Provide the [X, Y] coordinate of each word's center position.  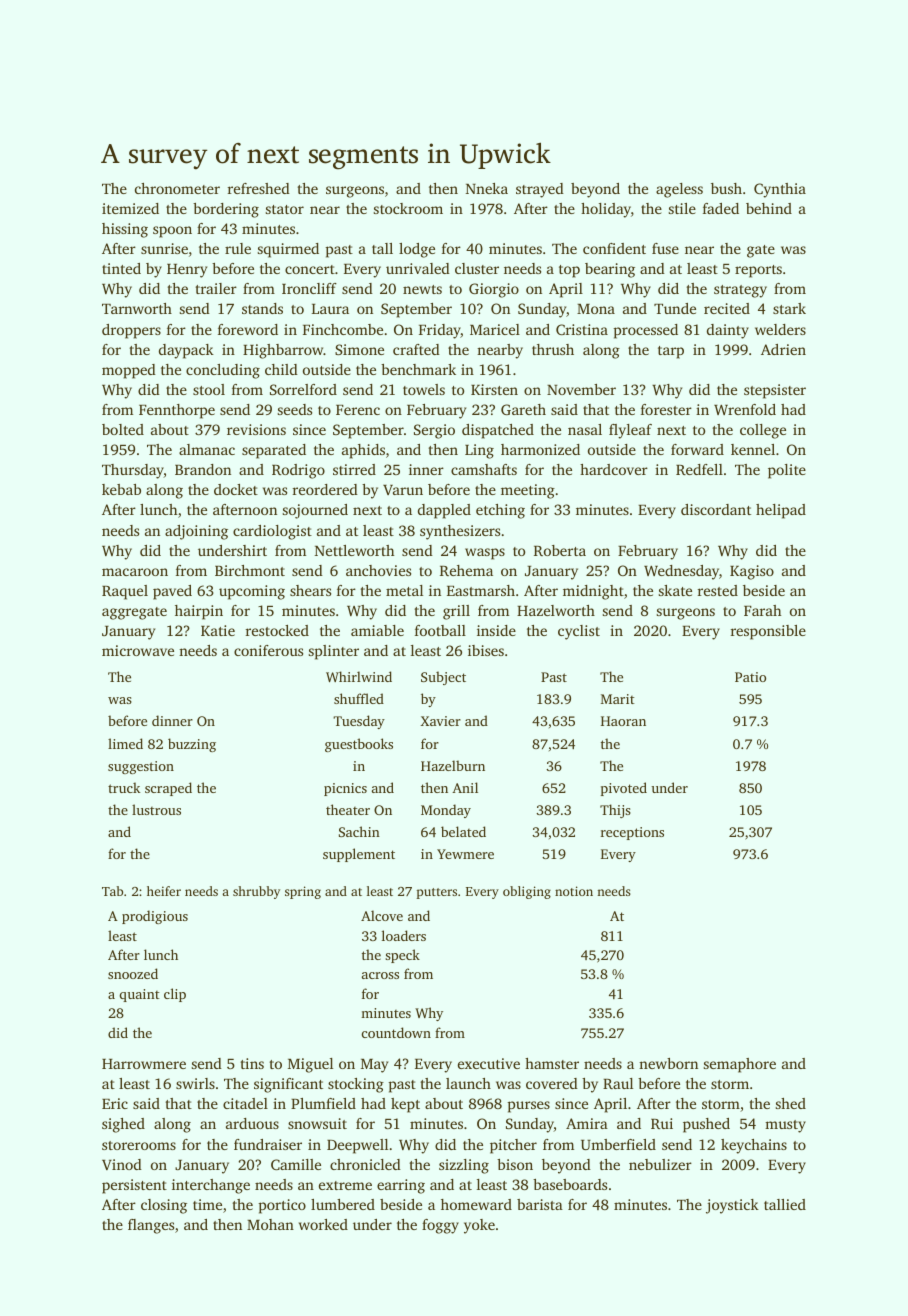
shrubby [256, 892]
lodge [417, 250]
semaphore [740, 1065]
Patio [750, 677]
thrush [553, 349]
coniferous [268, 650]
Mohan [270, 1224]
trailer [216, 288]
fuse [665, 248]
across [380, 975]
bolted [123, 429]
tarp [671, 352]
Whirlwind [359, 676]
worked [323, 1224]
